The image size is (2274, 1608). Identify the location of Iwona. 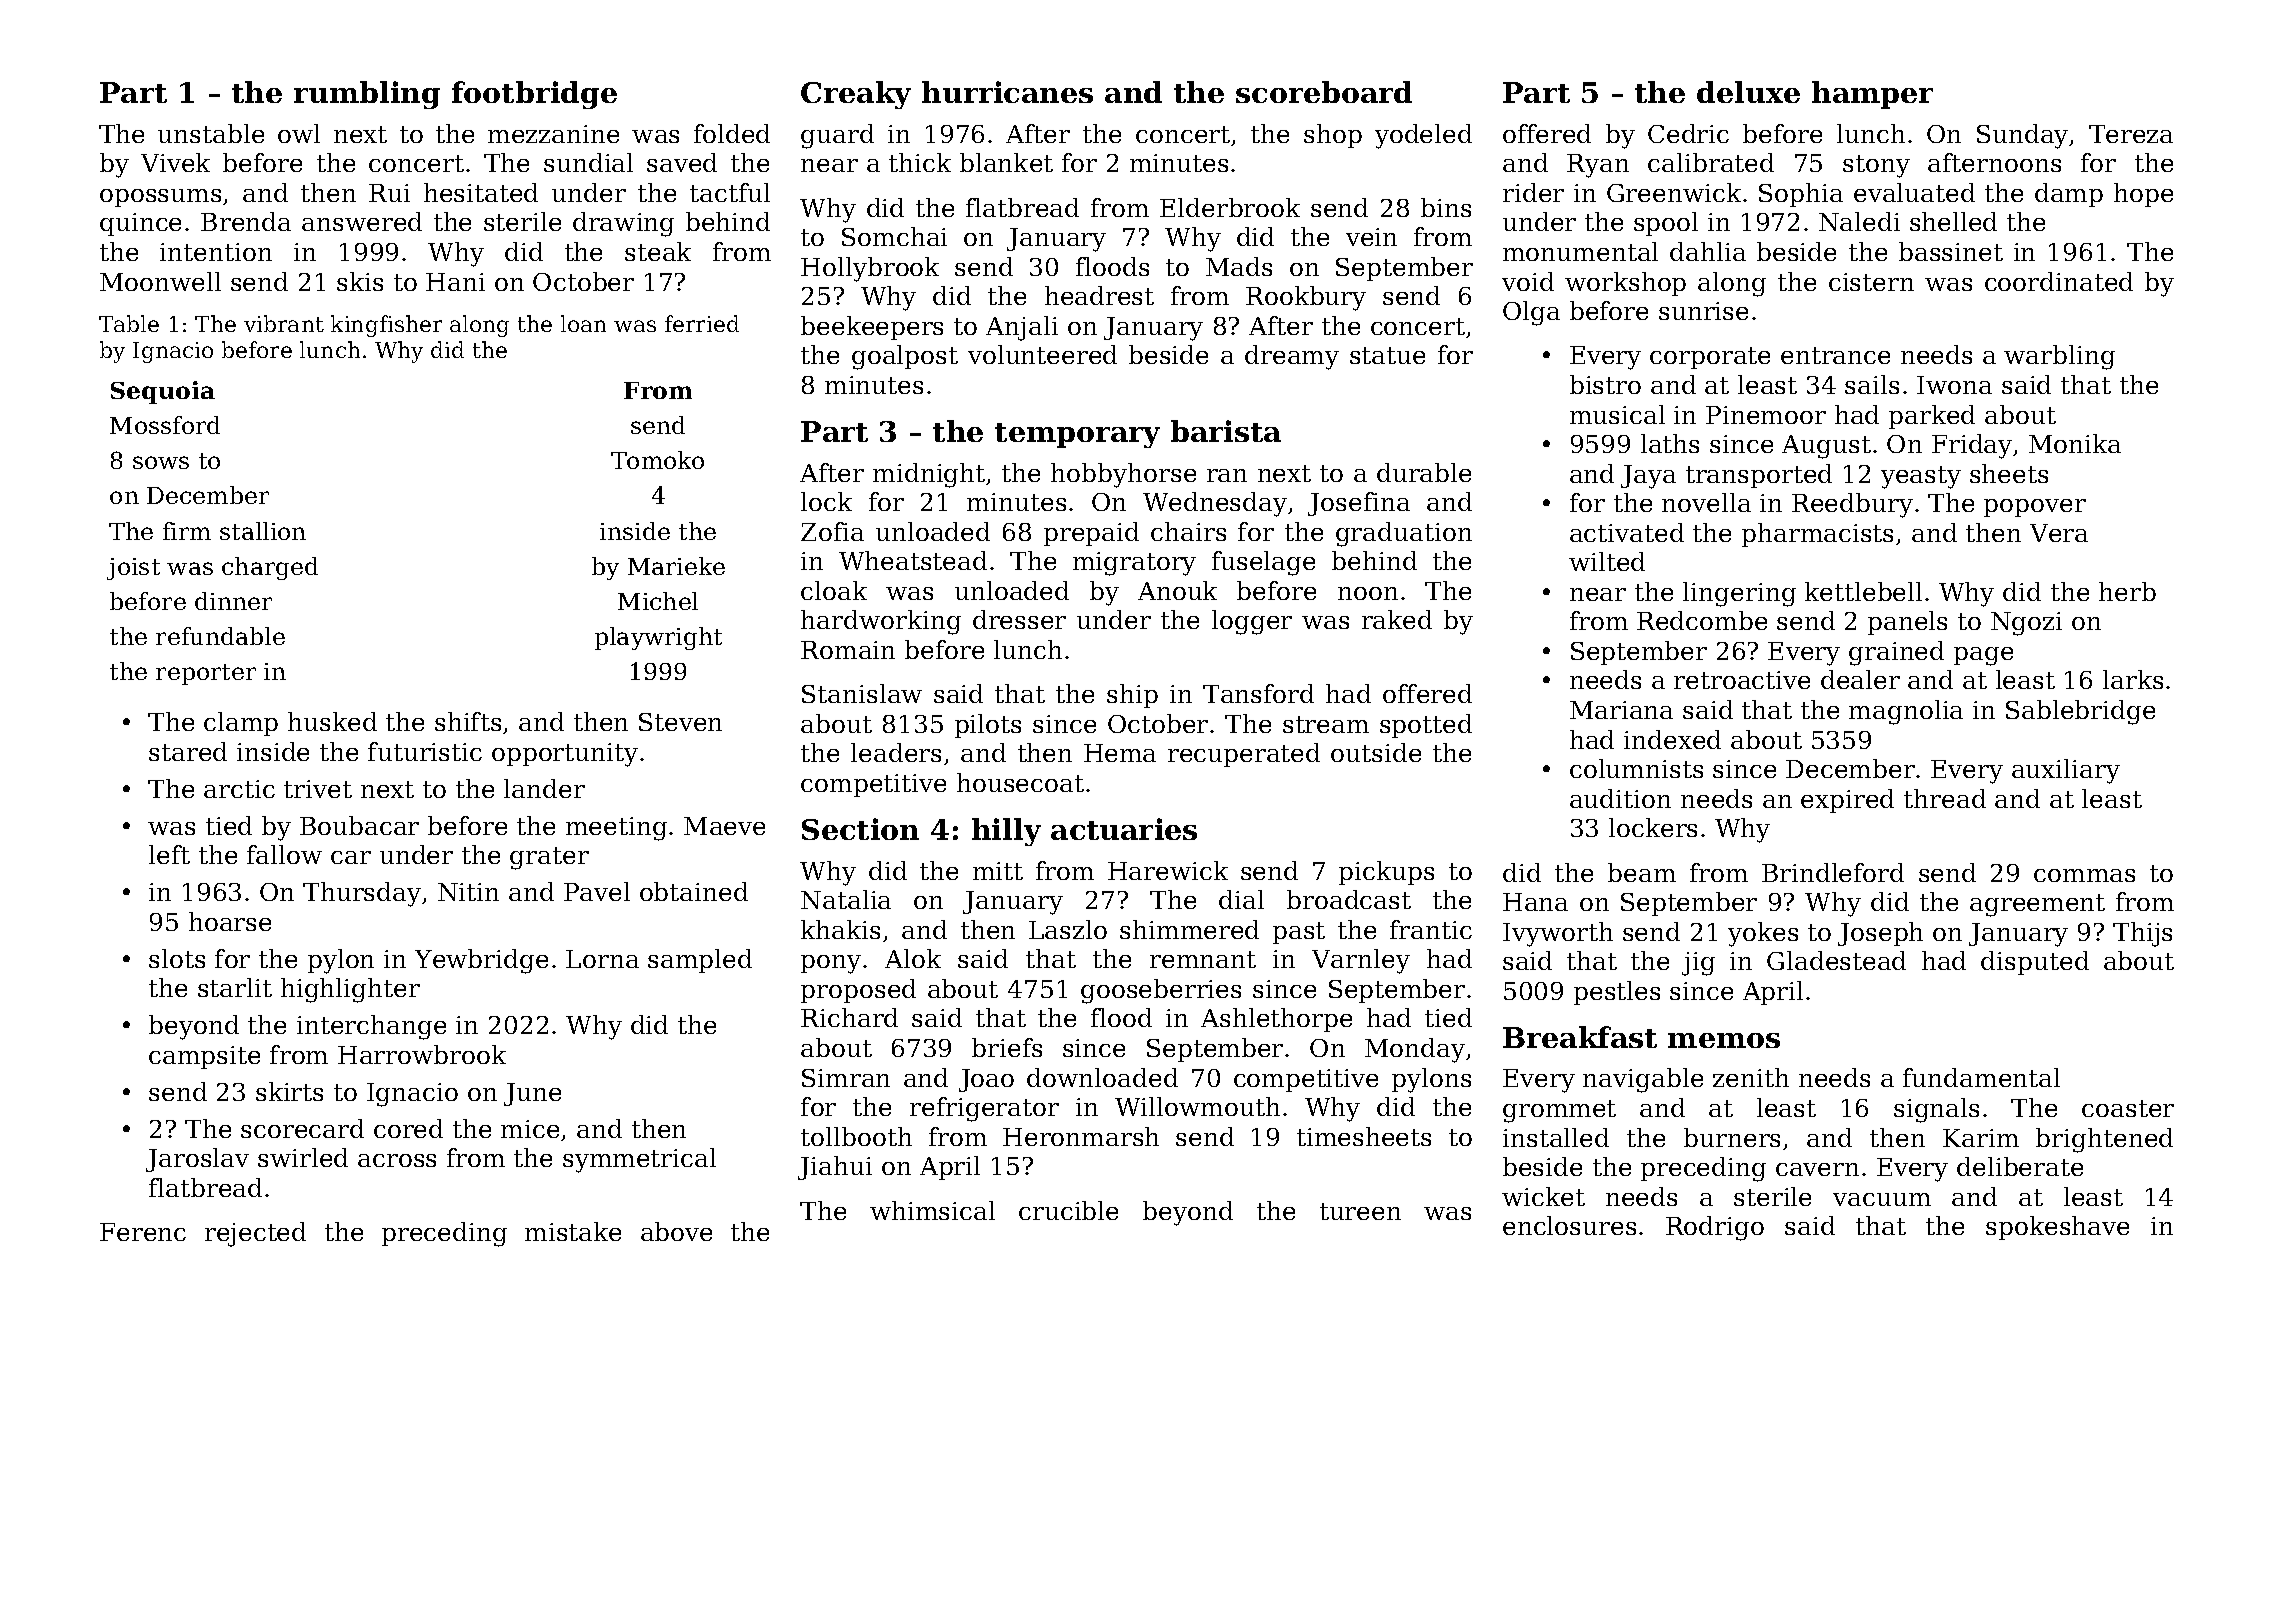
(1954, 385).
